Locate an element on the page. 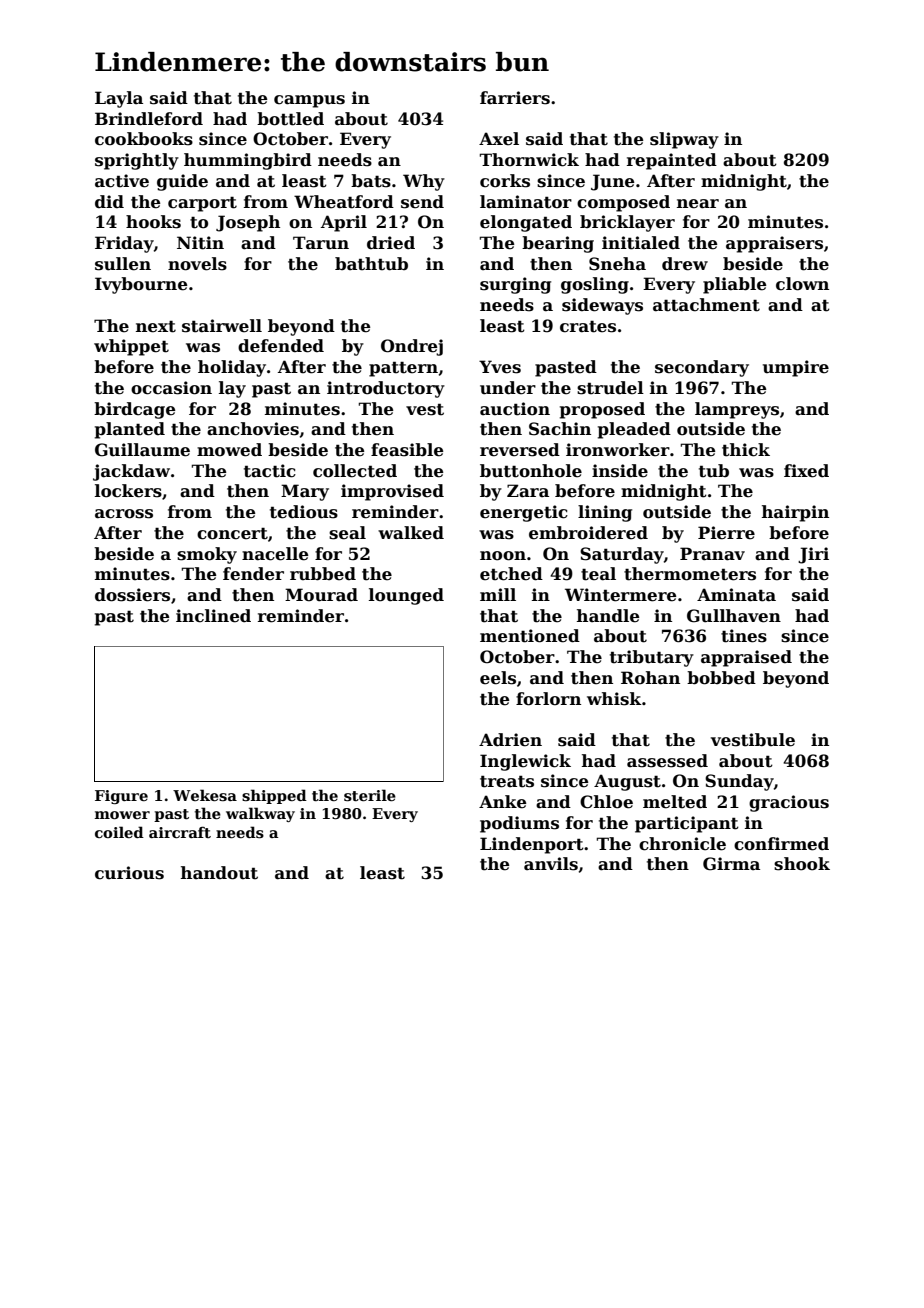 This image has height=1308, width=924. podiums is located at coordinates (519, 824).
